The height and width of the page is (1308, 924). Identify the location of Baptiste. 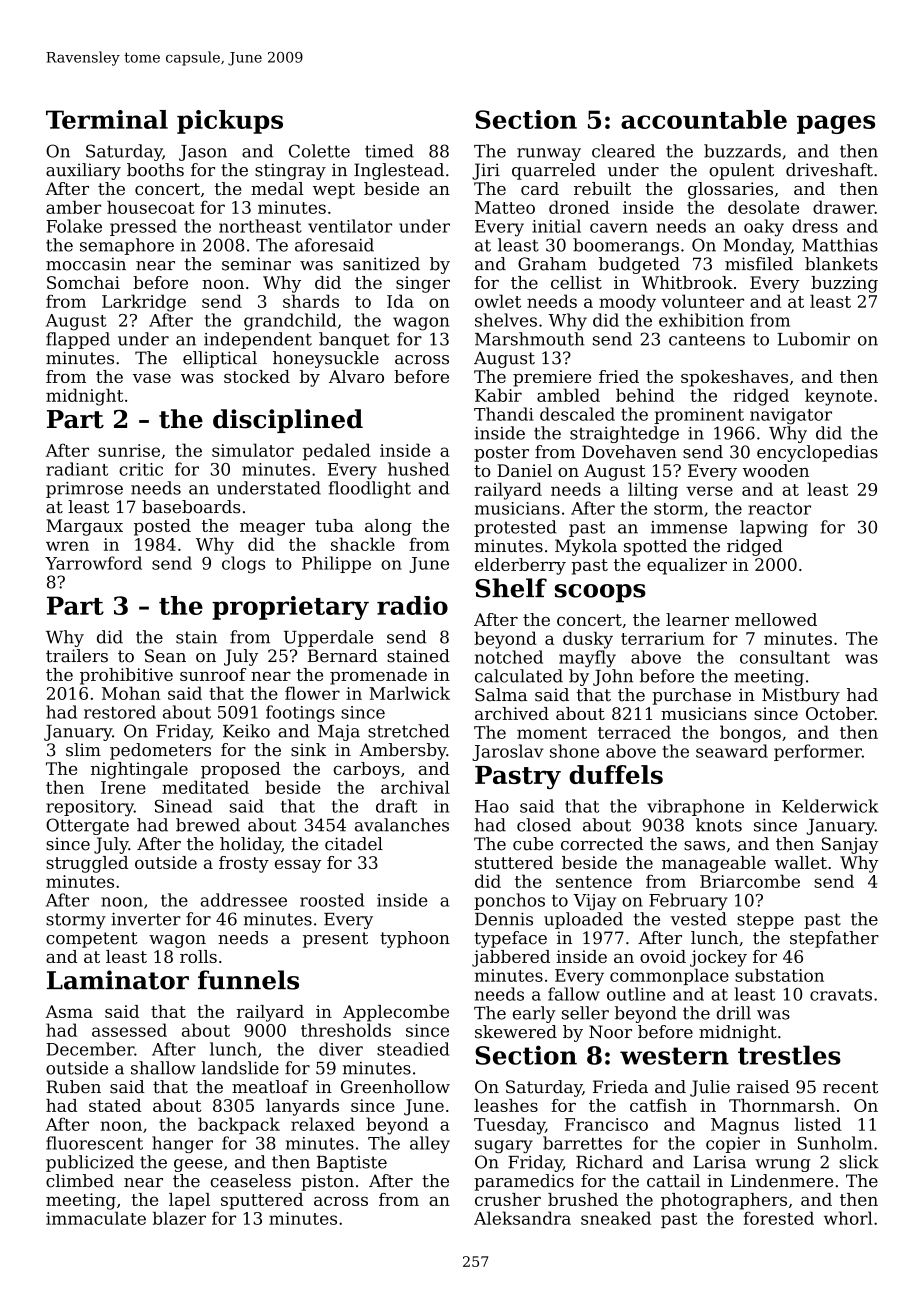
(352, 1164).
